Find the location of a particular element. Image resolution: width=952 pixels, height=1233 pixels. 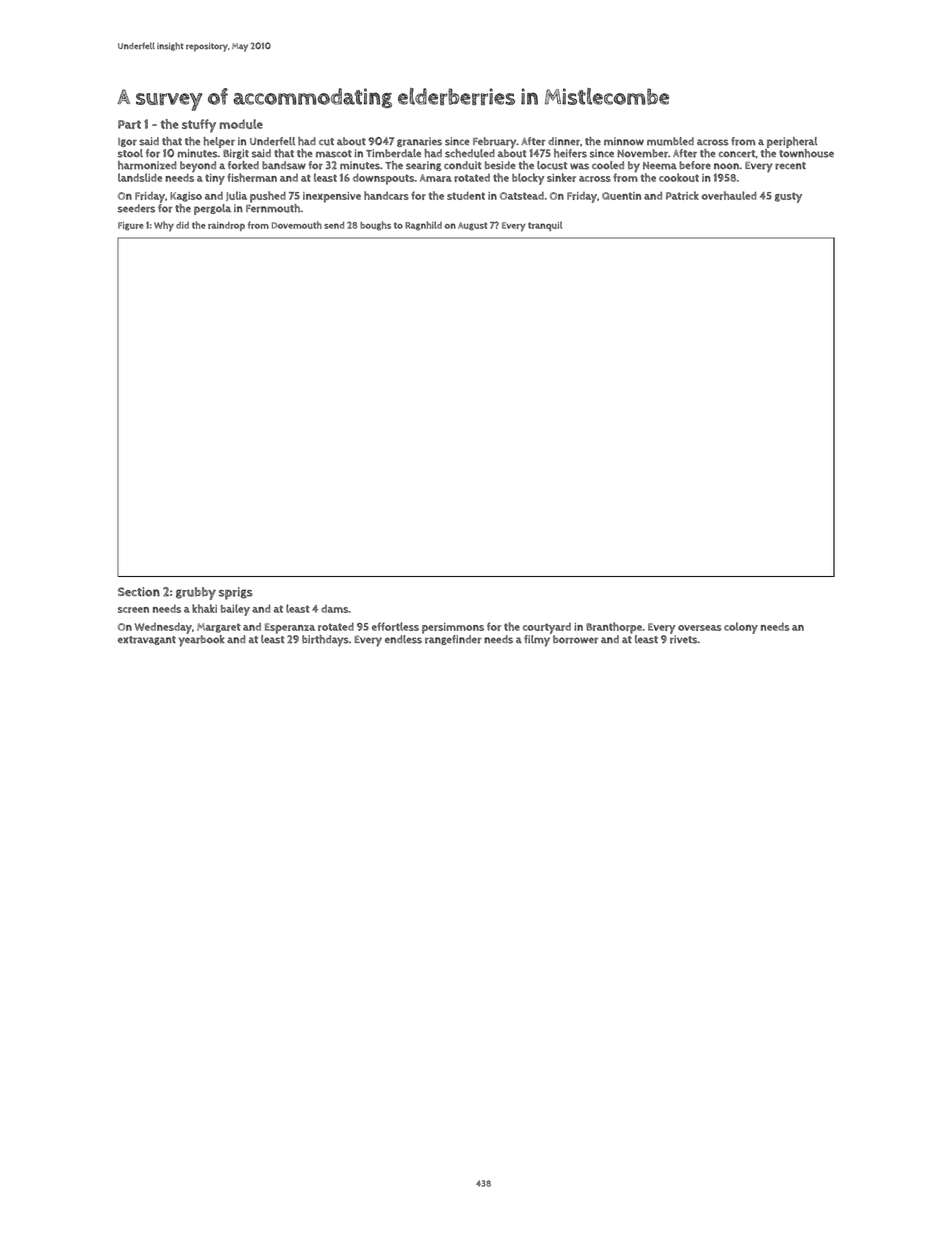

filmy is located at coordinates (537, 641).
